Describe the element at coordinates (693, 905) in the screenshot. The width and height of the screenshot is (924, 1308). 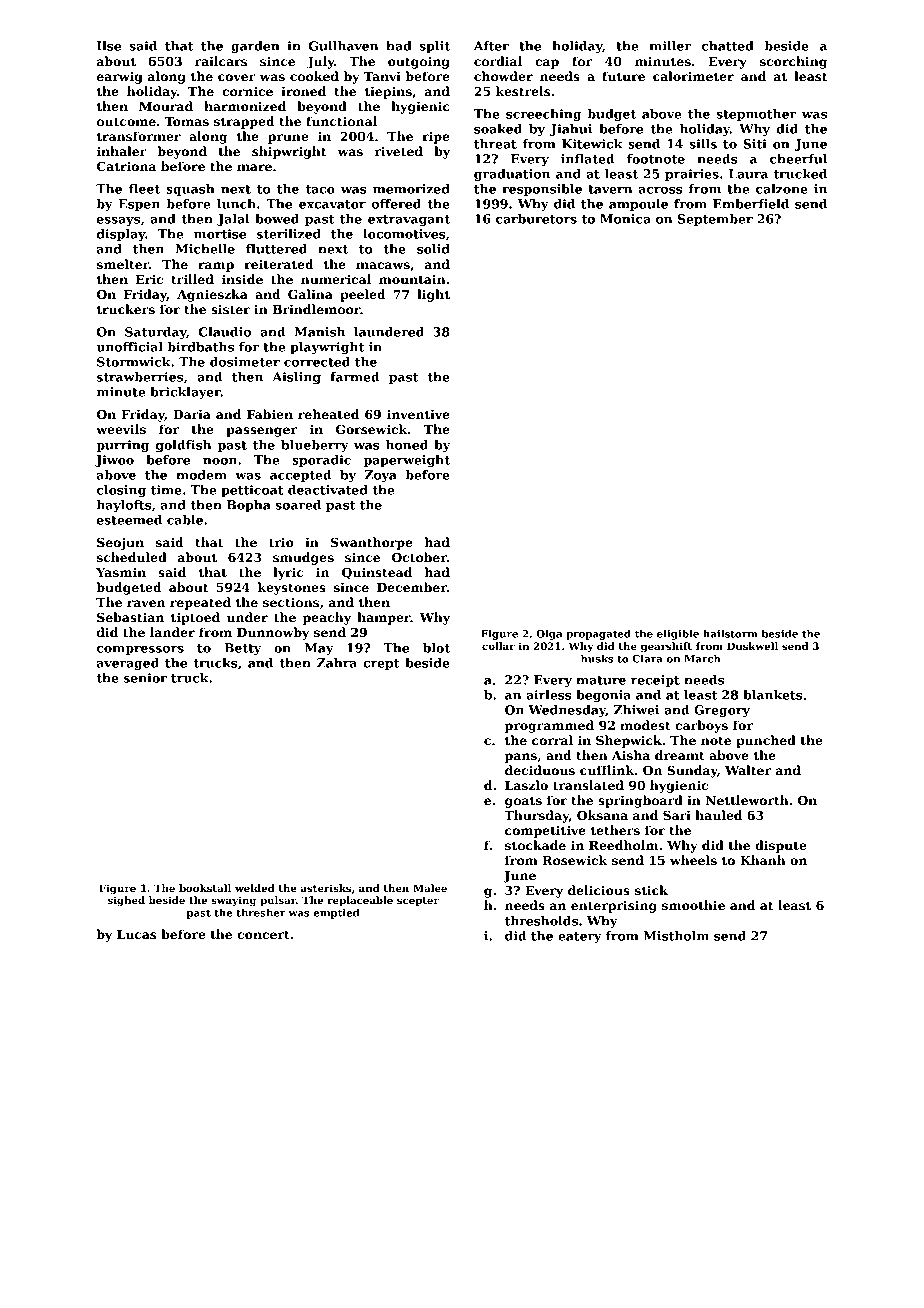
I see `smoothie` at that location.
